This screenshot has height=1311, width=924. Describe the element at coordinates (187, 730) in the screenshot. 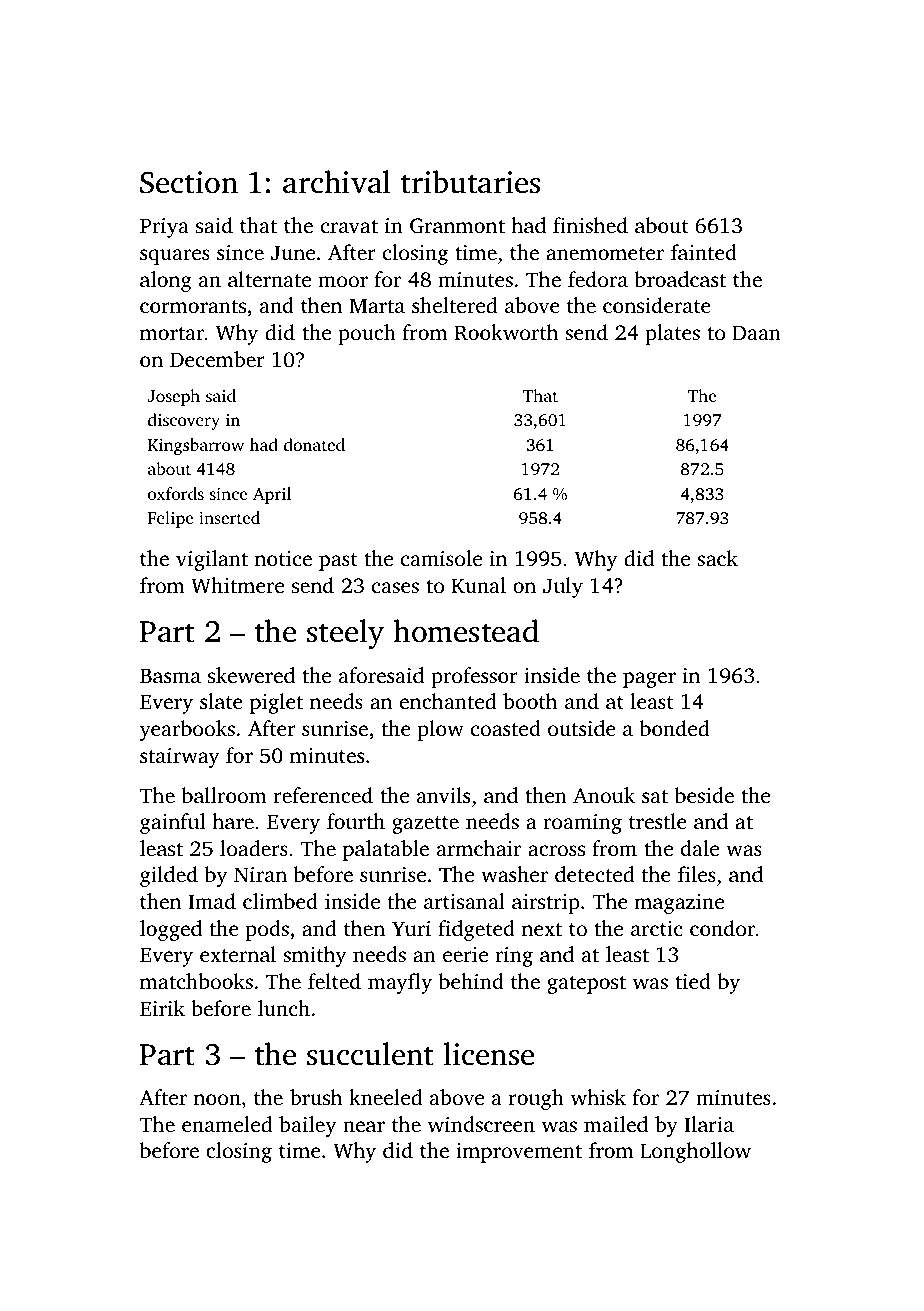

I see `yearbooks` at that location.
